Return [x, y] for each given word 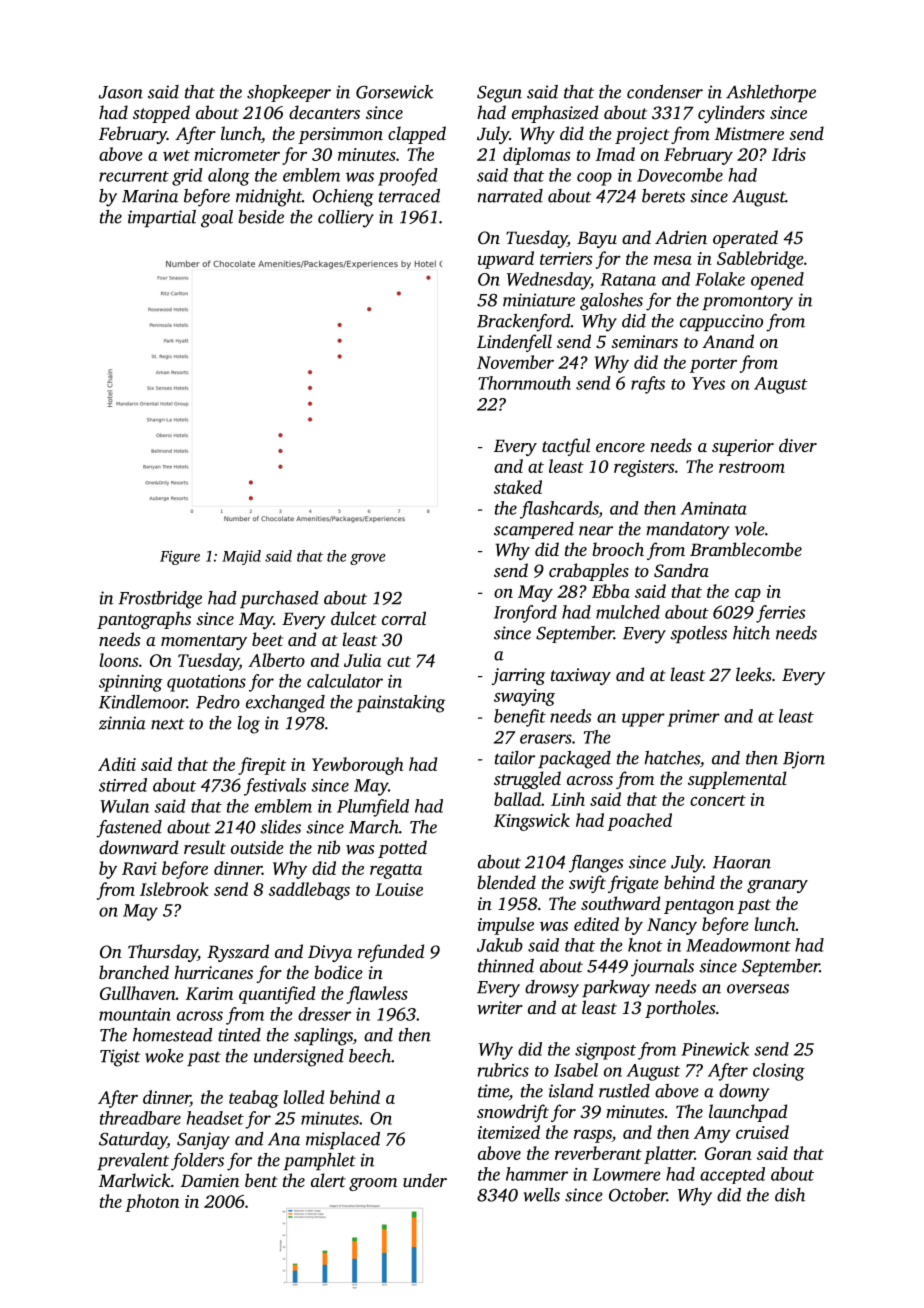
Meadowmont [738, 945]
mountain [135, 1014]
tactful [566, 447]
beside [261, 217]
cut [399, 661]
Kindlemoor [143, 702]
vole [750, 529]
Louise [399, 889]
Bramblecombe [746, 549]
